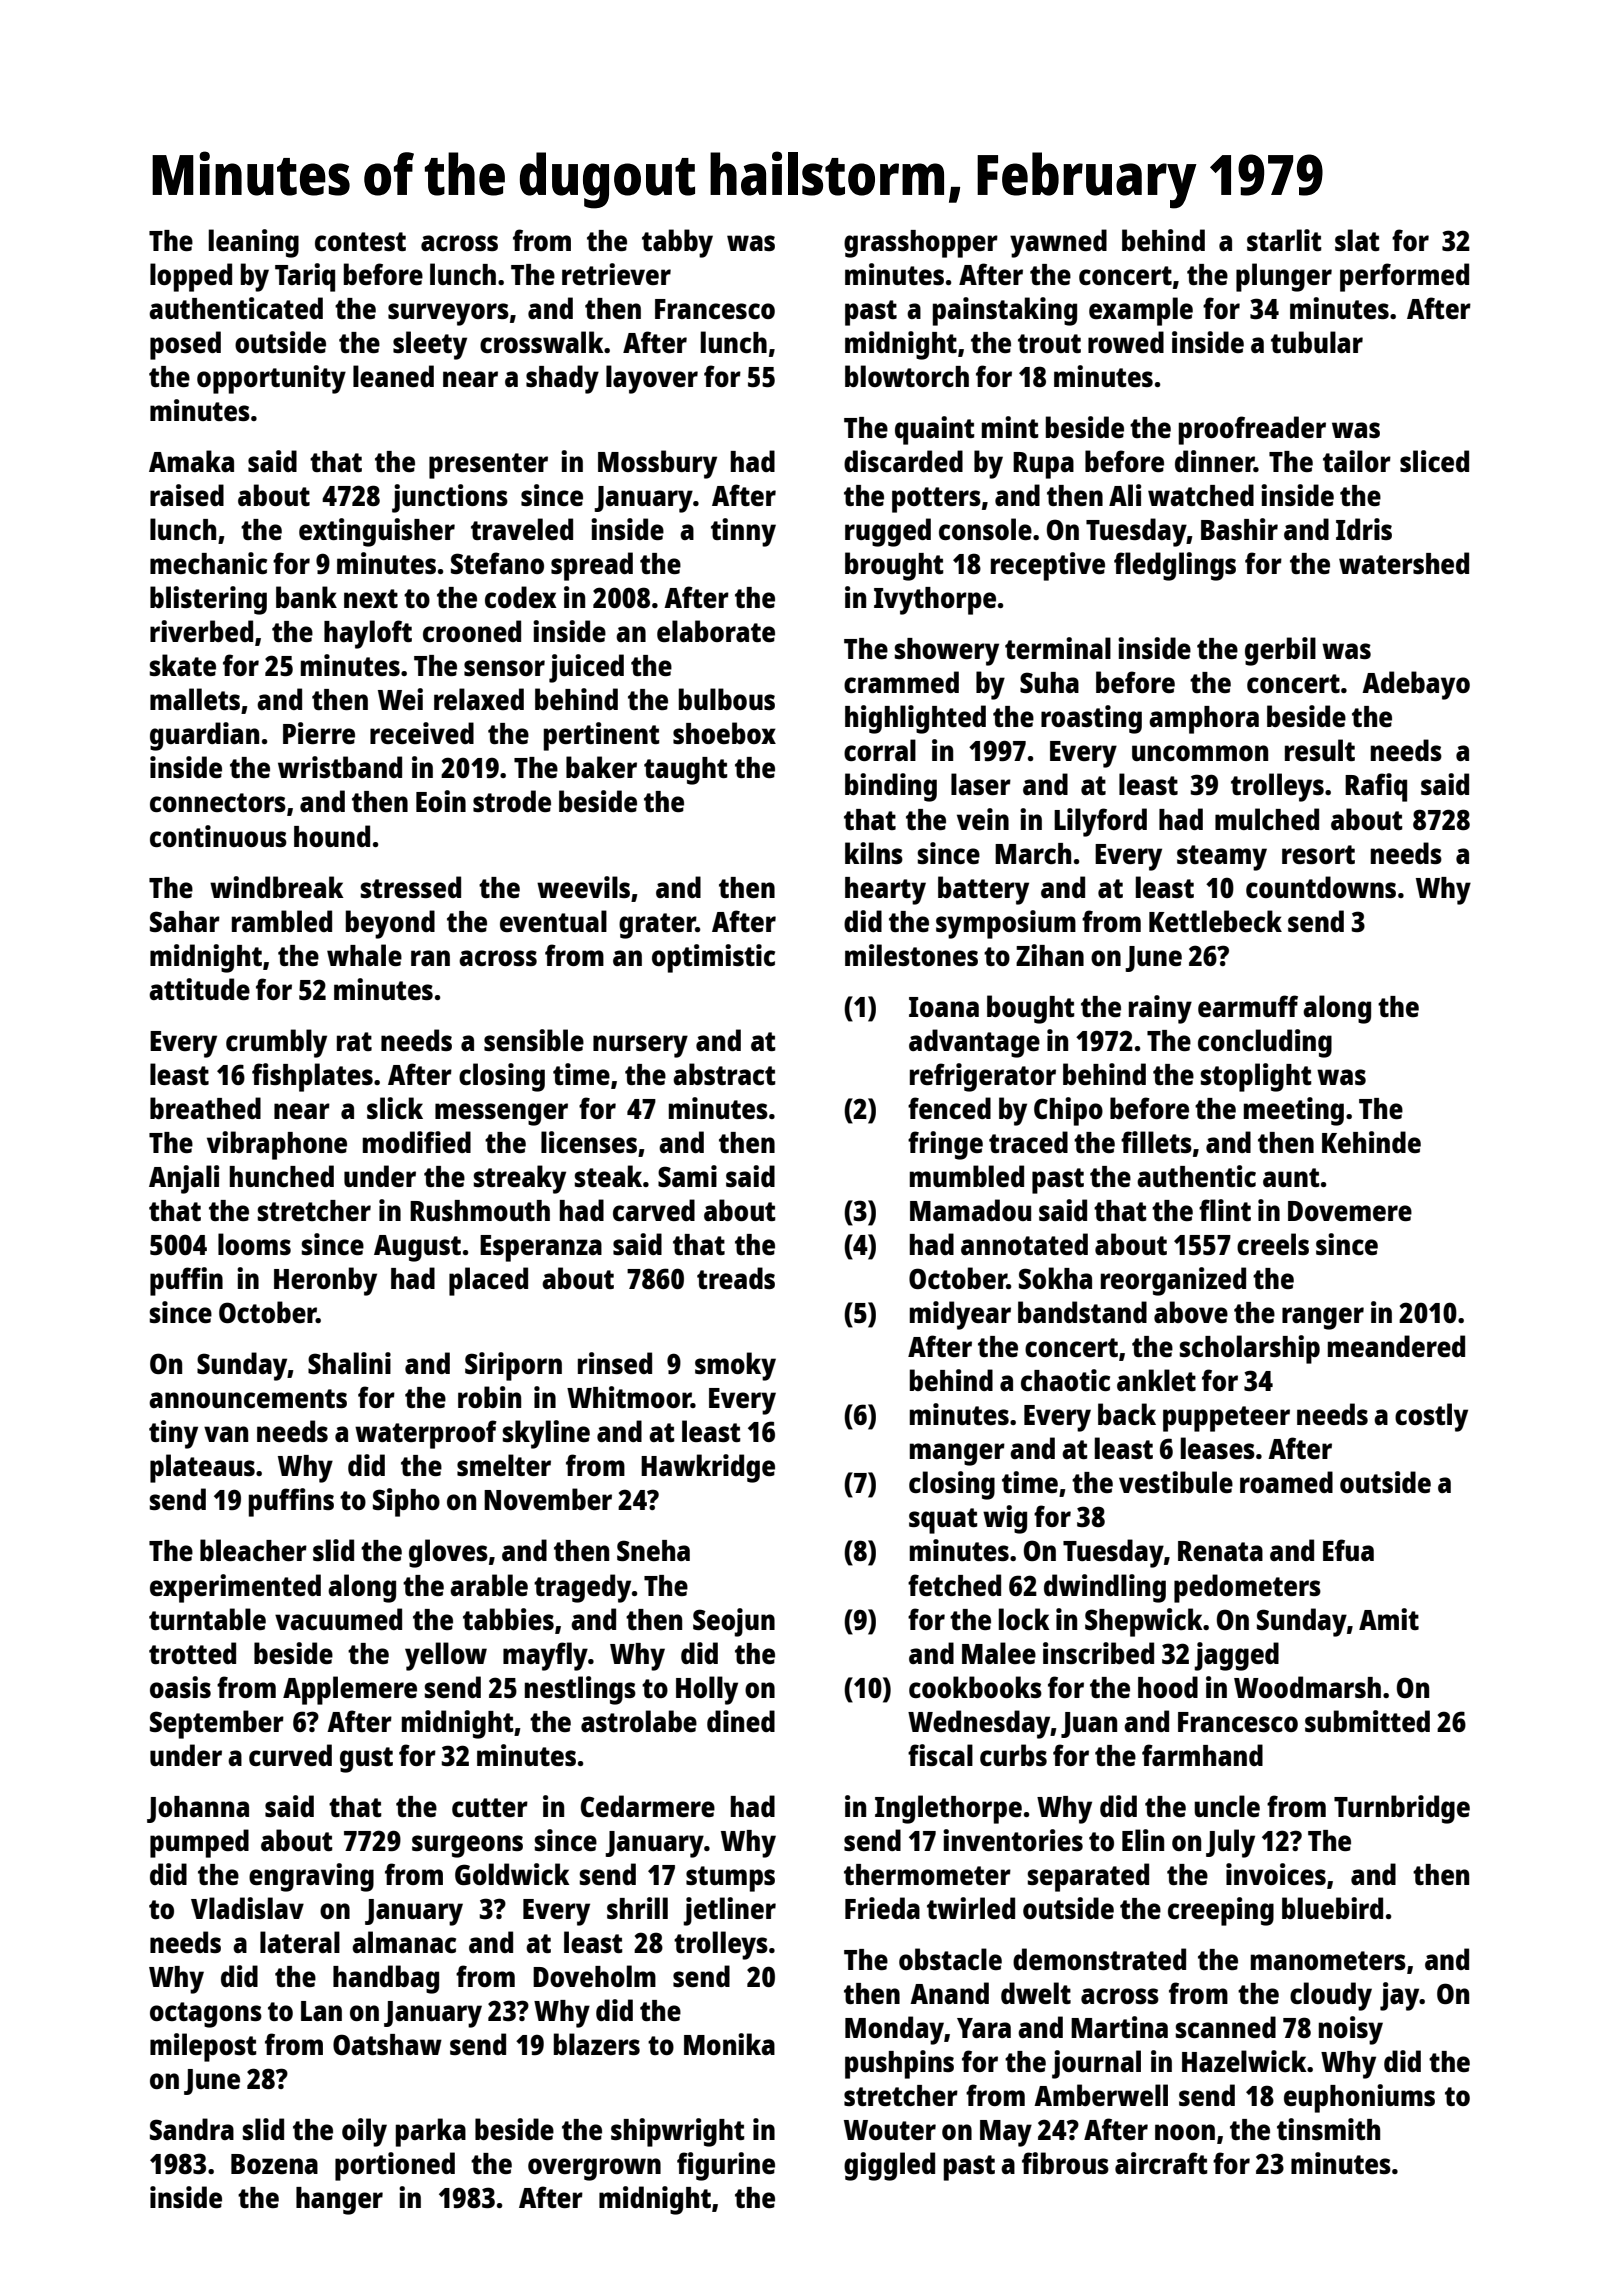 This document has height=2292, width=1620. What do you see at coordinates (1143, 1840) in the document?
I see `Elin` at bounding box center [1143, 1840].
